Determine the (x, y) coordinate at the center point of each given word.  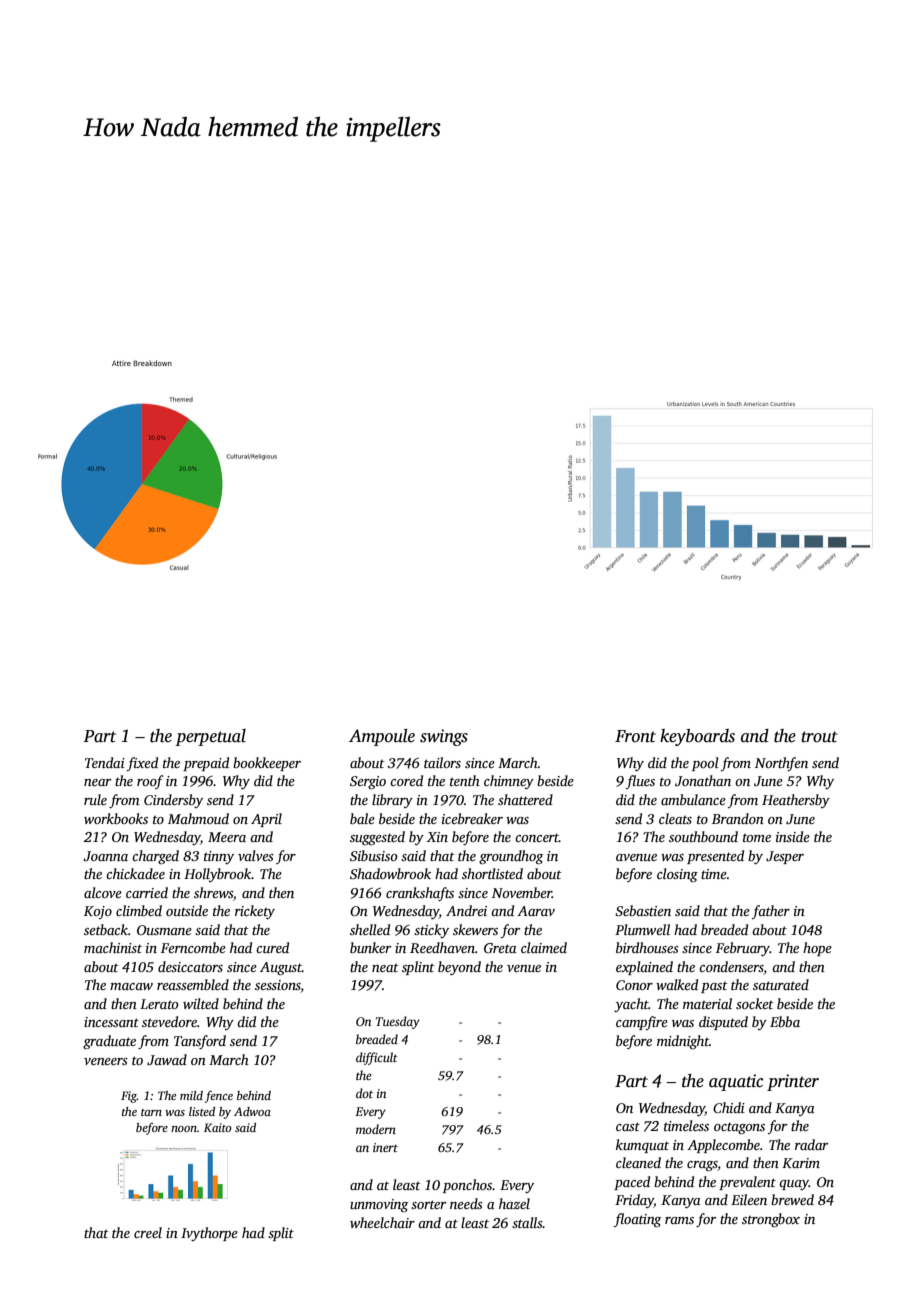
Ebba (785, 1021)
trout (819, 737)
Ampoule (382, 737)
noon (184, 1129)
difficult (377, 1058)
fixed (142, 764)
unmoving (379, 1205)
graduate (109, 1042)
